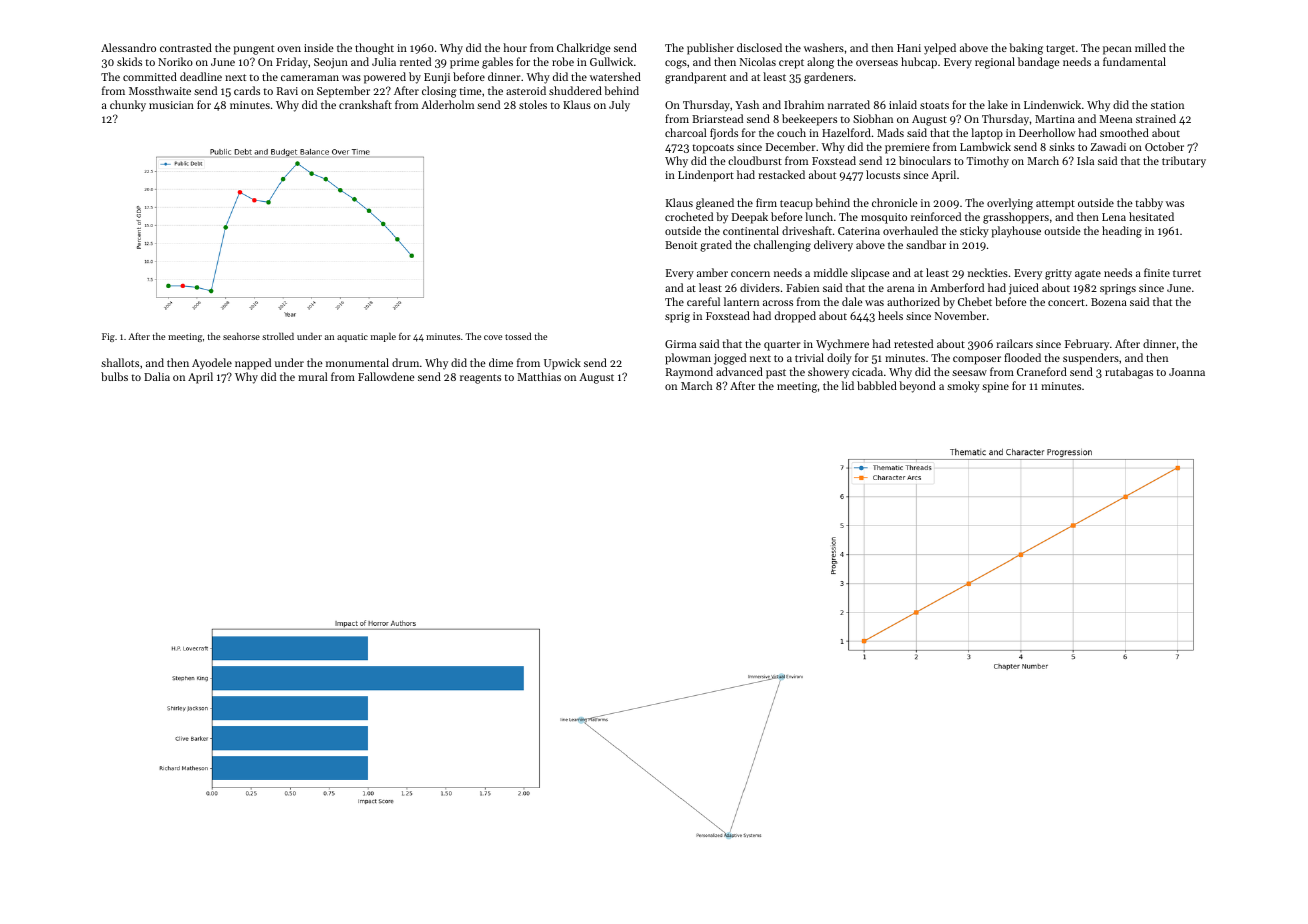  Describe the element at coordinates (171, 105) in the screenshot. I see `musician` at that location.
